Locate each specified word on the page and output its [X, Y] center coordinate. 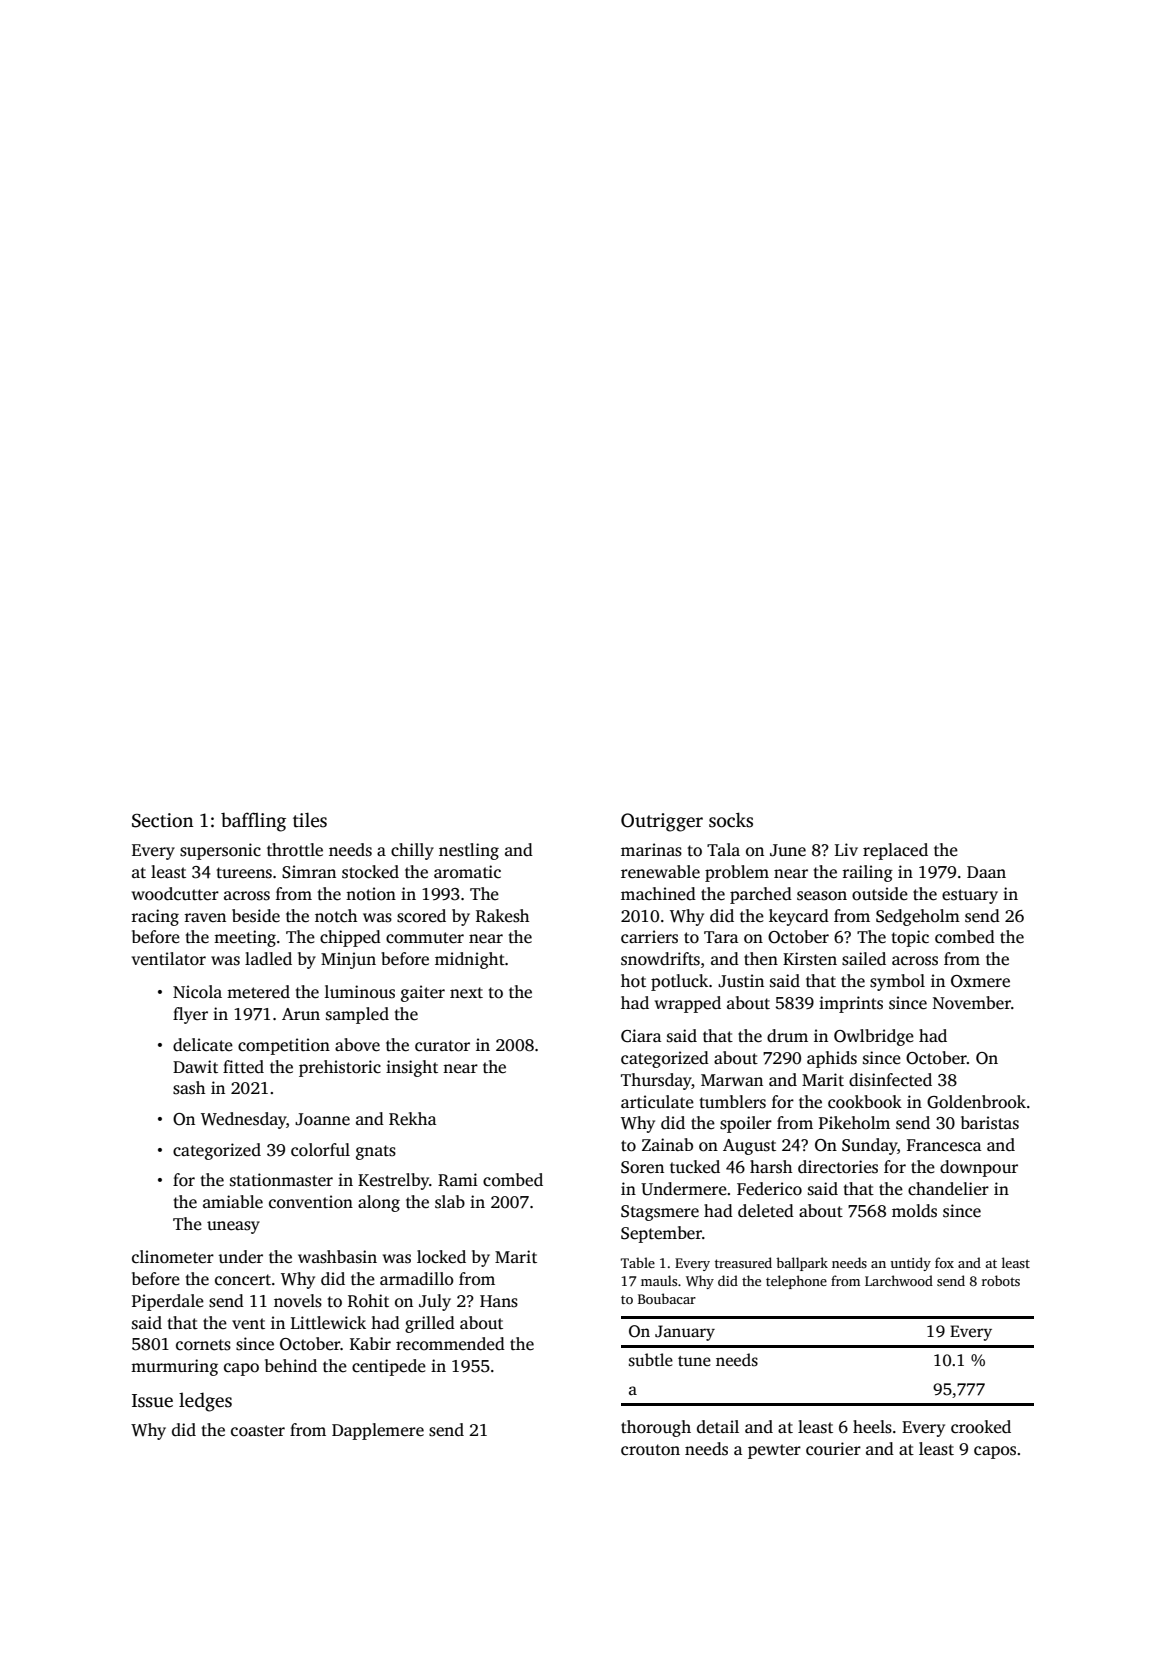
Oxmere [980, 981]
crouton [650, 1450]
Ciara [641, 1036]
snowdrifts [660, 959]
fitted [243, 1067]
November [972, 1003]
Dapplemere [378, 1431]
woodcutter [175, 894]
